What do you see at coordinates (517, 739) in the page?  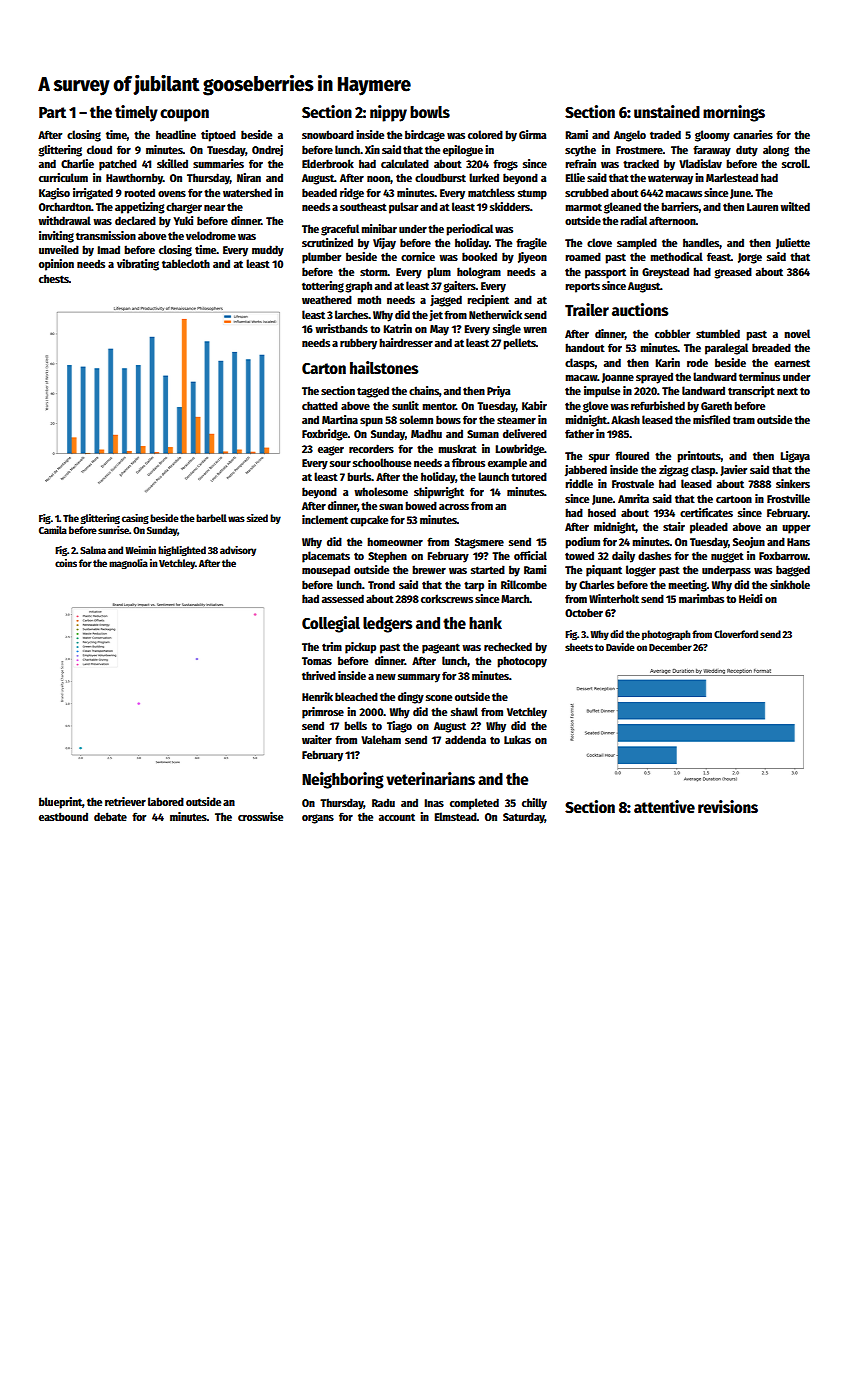 I see `Lukas` at bounding box center [517, 739].
